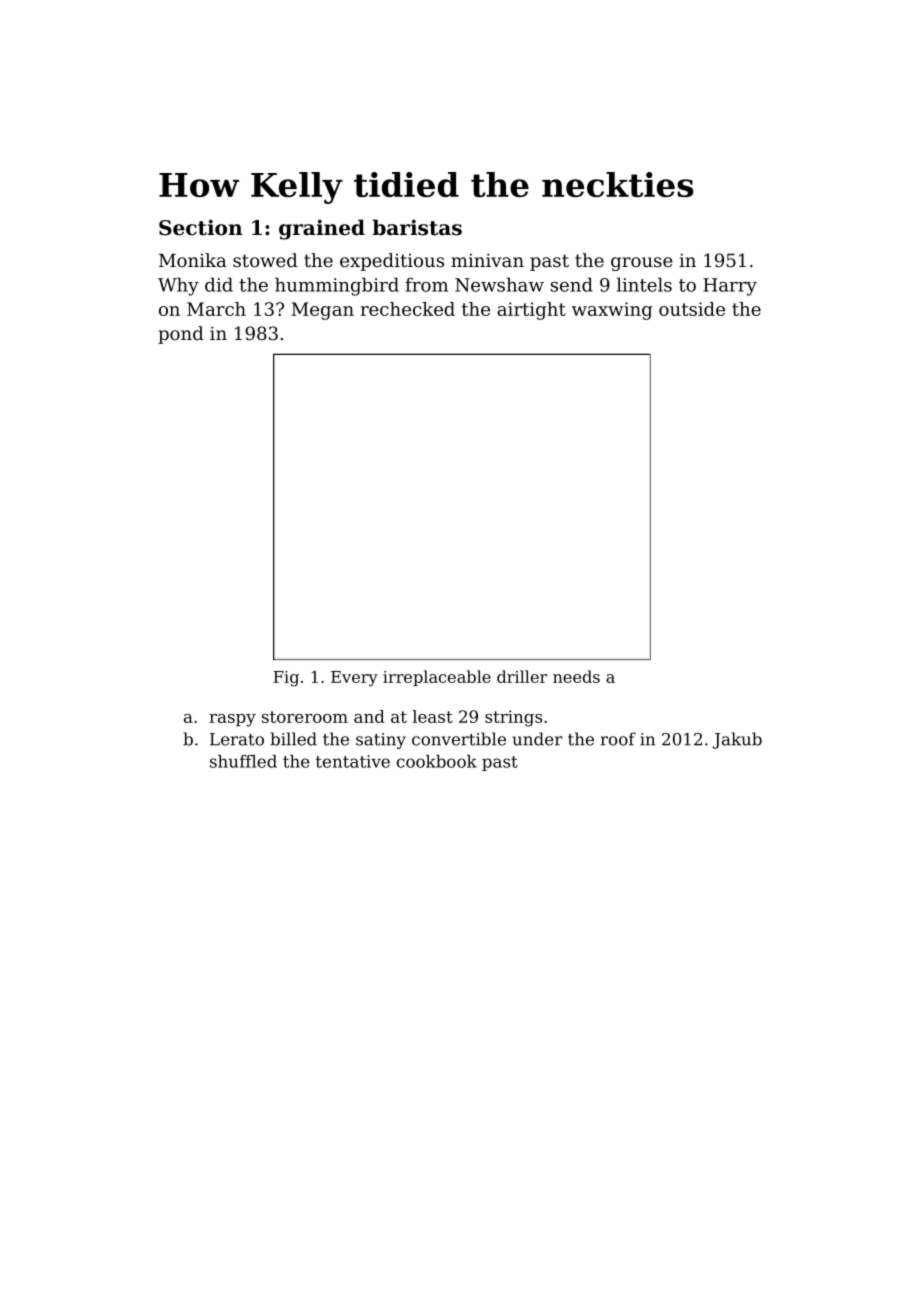 This screenshot has height=1311, width=924. Describe the element at coordinates (437, 678) in the screenshot. I see `irreplaceable` at that location.
